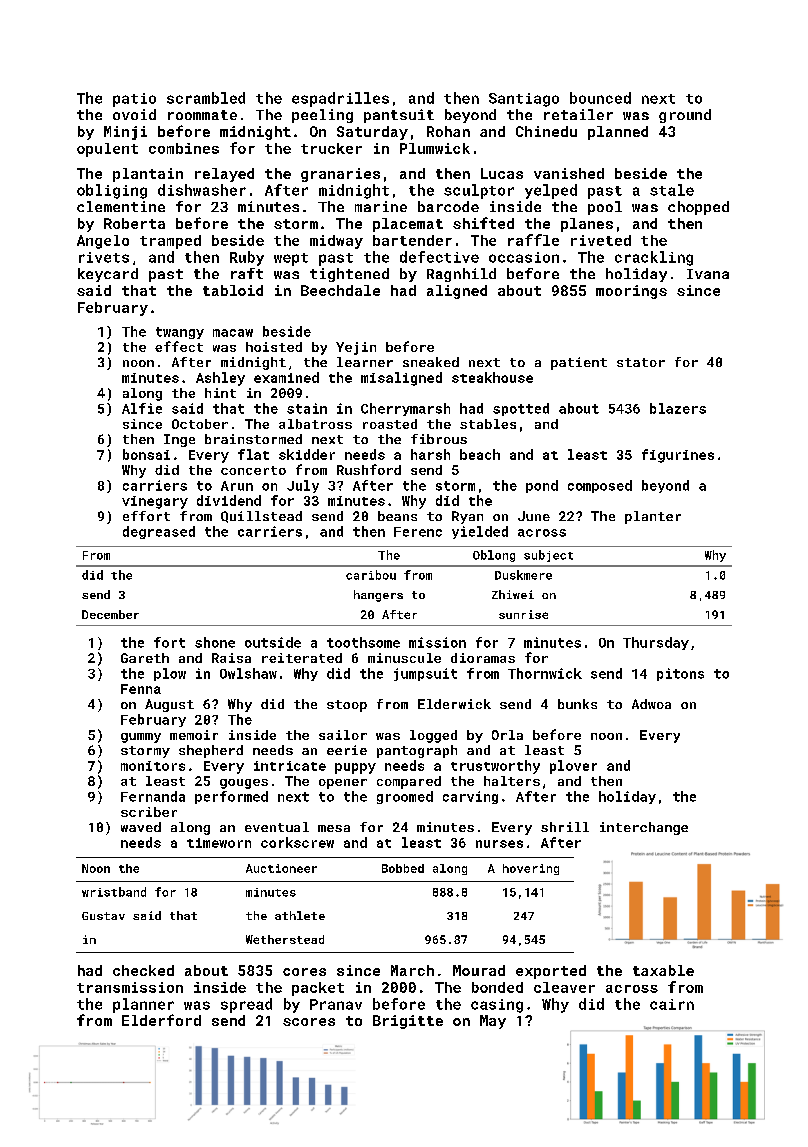 The width and height of the page is (808, 1147). I want to click on Ivana, so click(708, 274).
